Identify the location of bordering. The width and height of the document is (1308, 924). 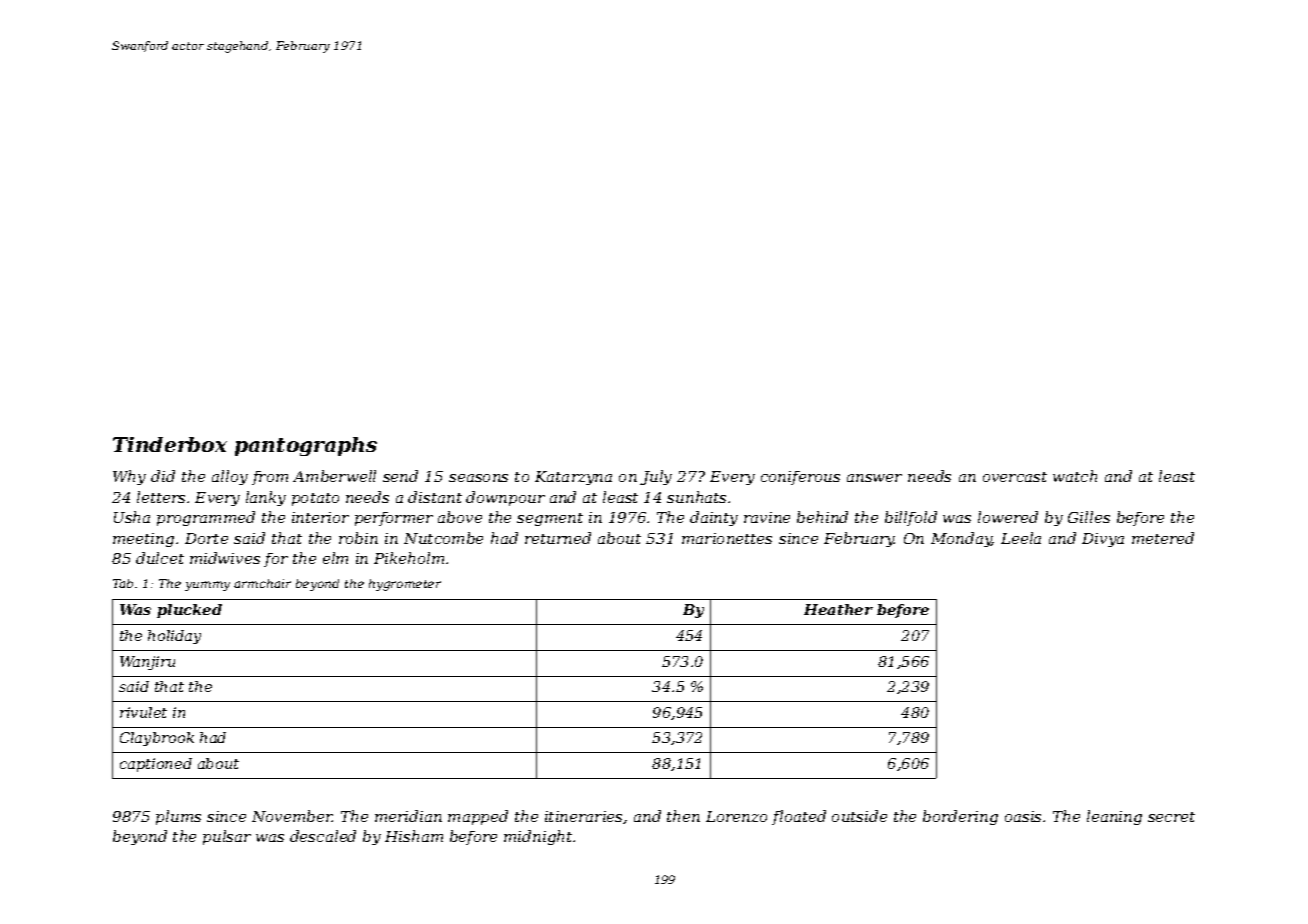
(960, 817).
